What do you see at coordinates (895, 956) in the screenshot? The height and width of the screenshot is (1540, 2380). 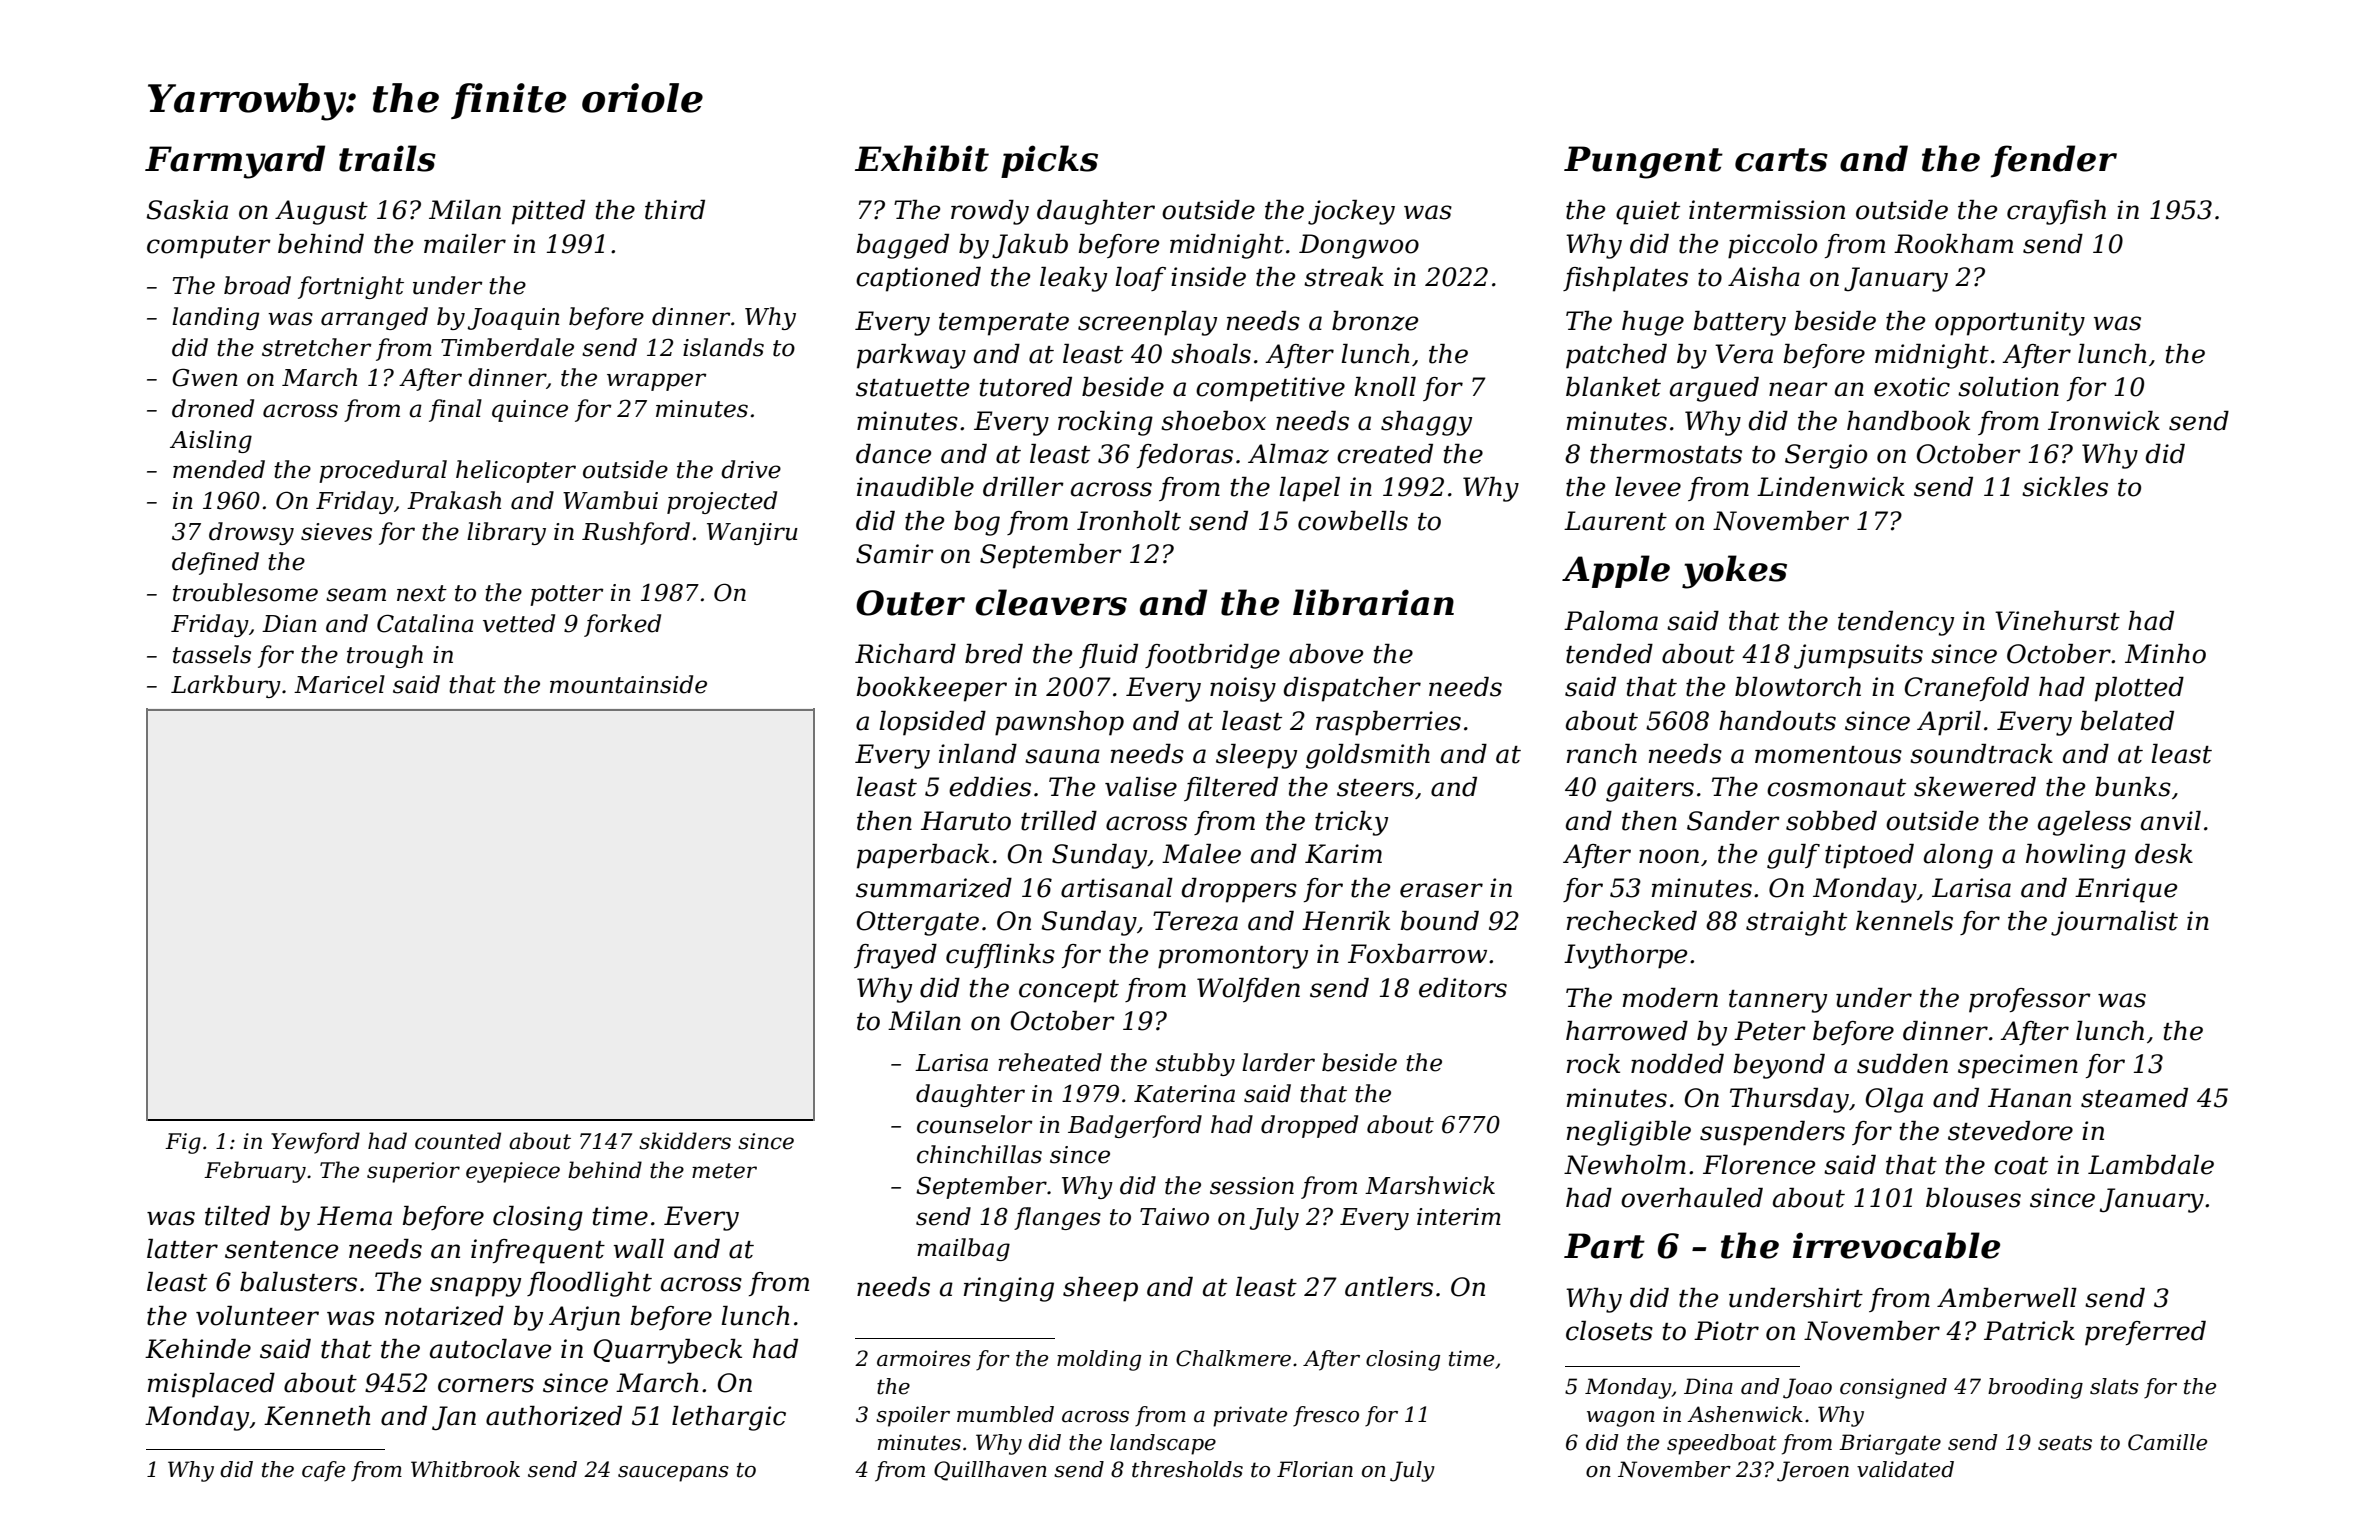 I see `frayed` at bounding box center [895, 956].
